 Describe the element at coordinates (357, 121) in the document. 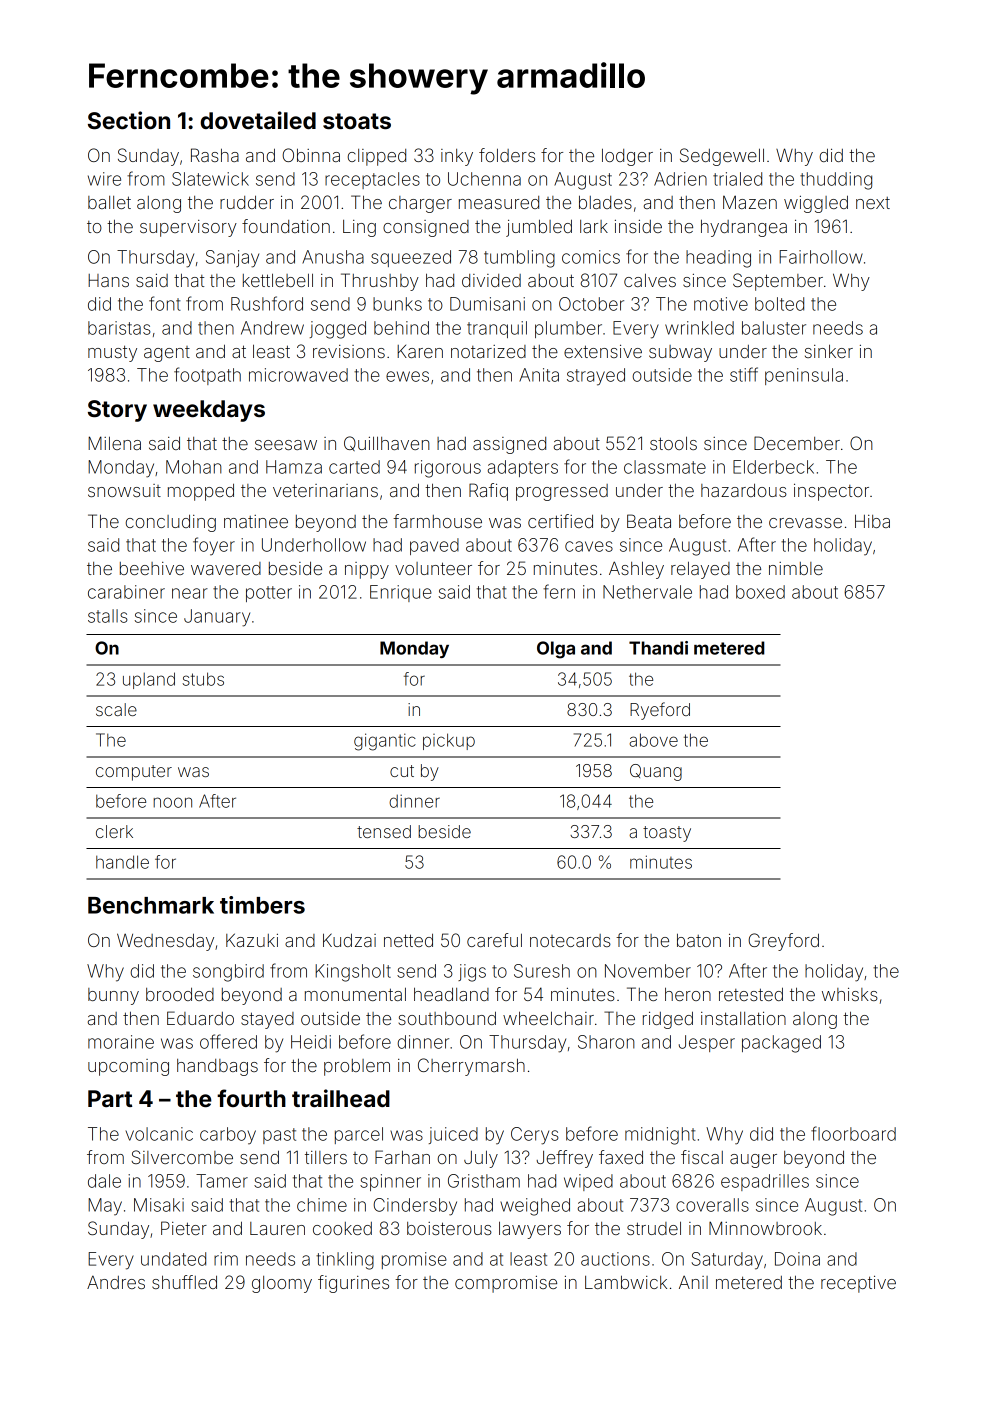

I see `stoats` at that location.
